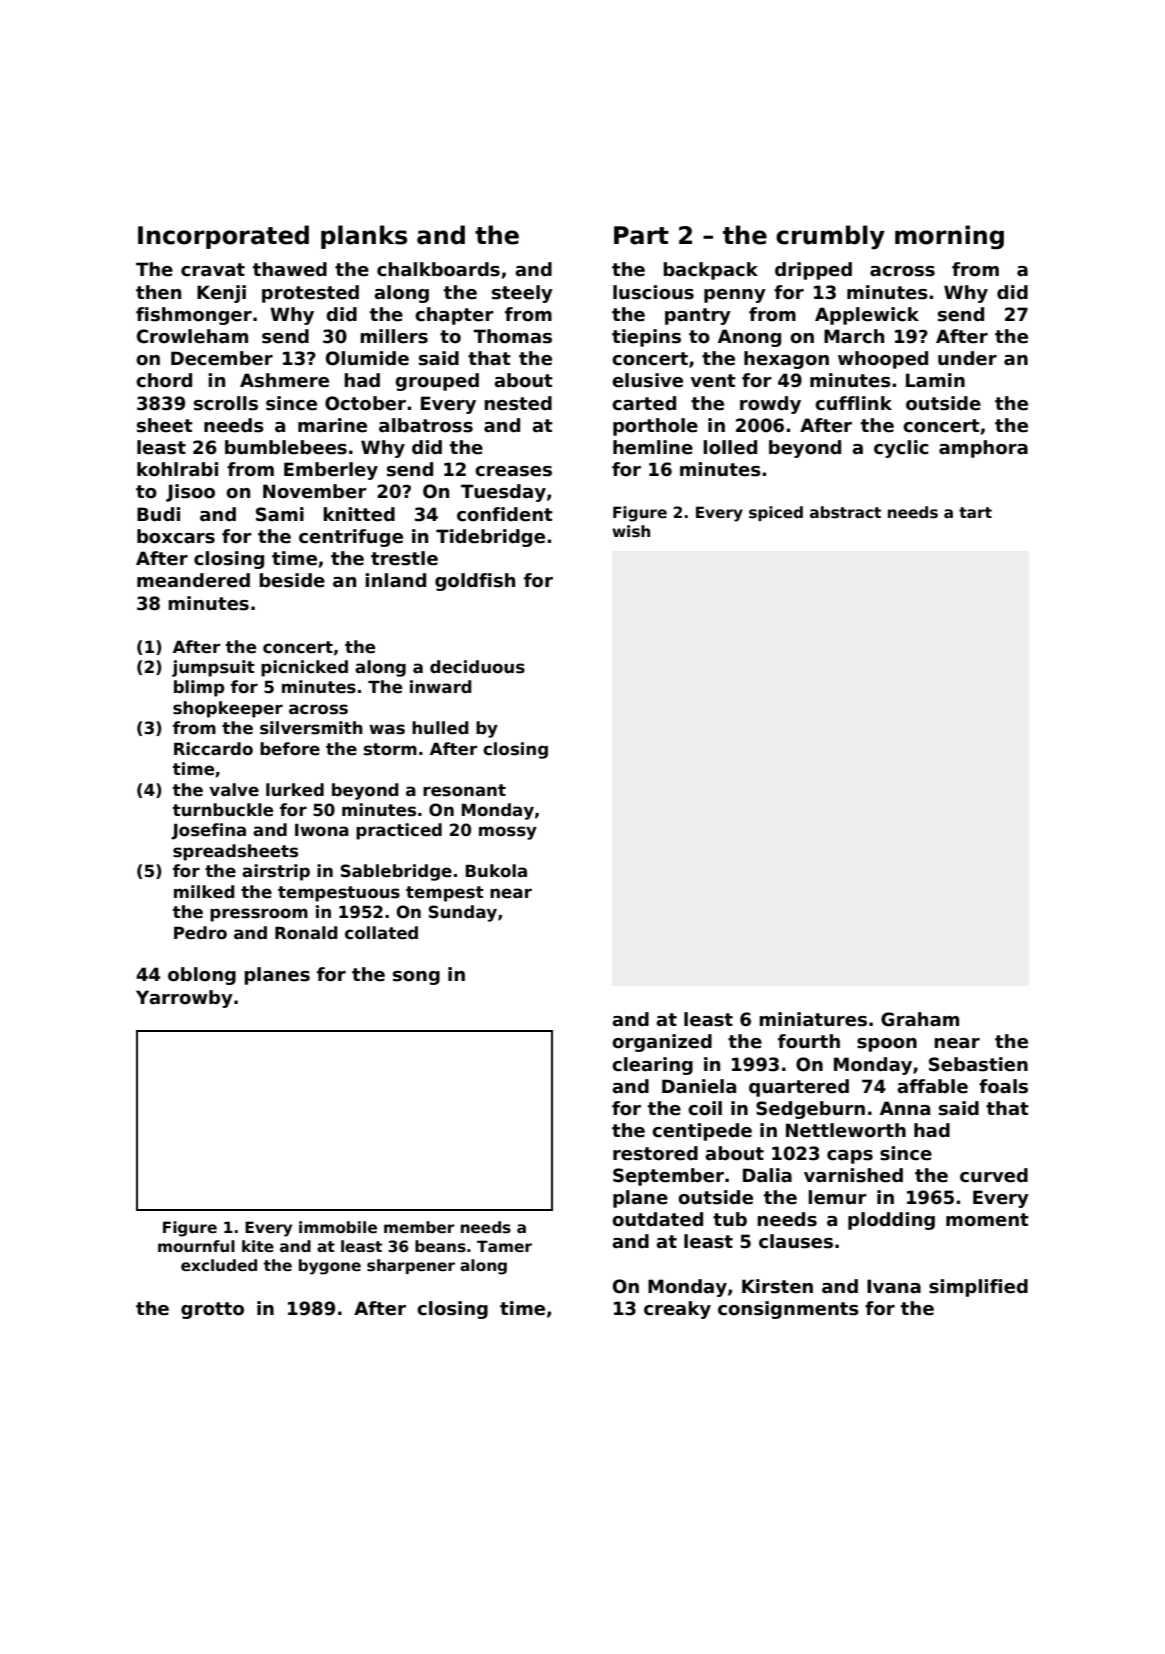 The height and width of the screenshot is (1654, 1165). Describe the element at coordinates (641, 235) in the screenshot. I see `Part` at that location.
